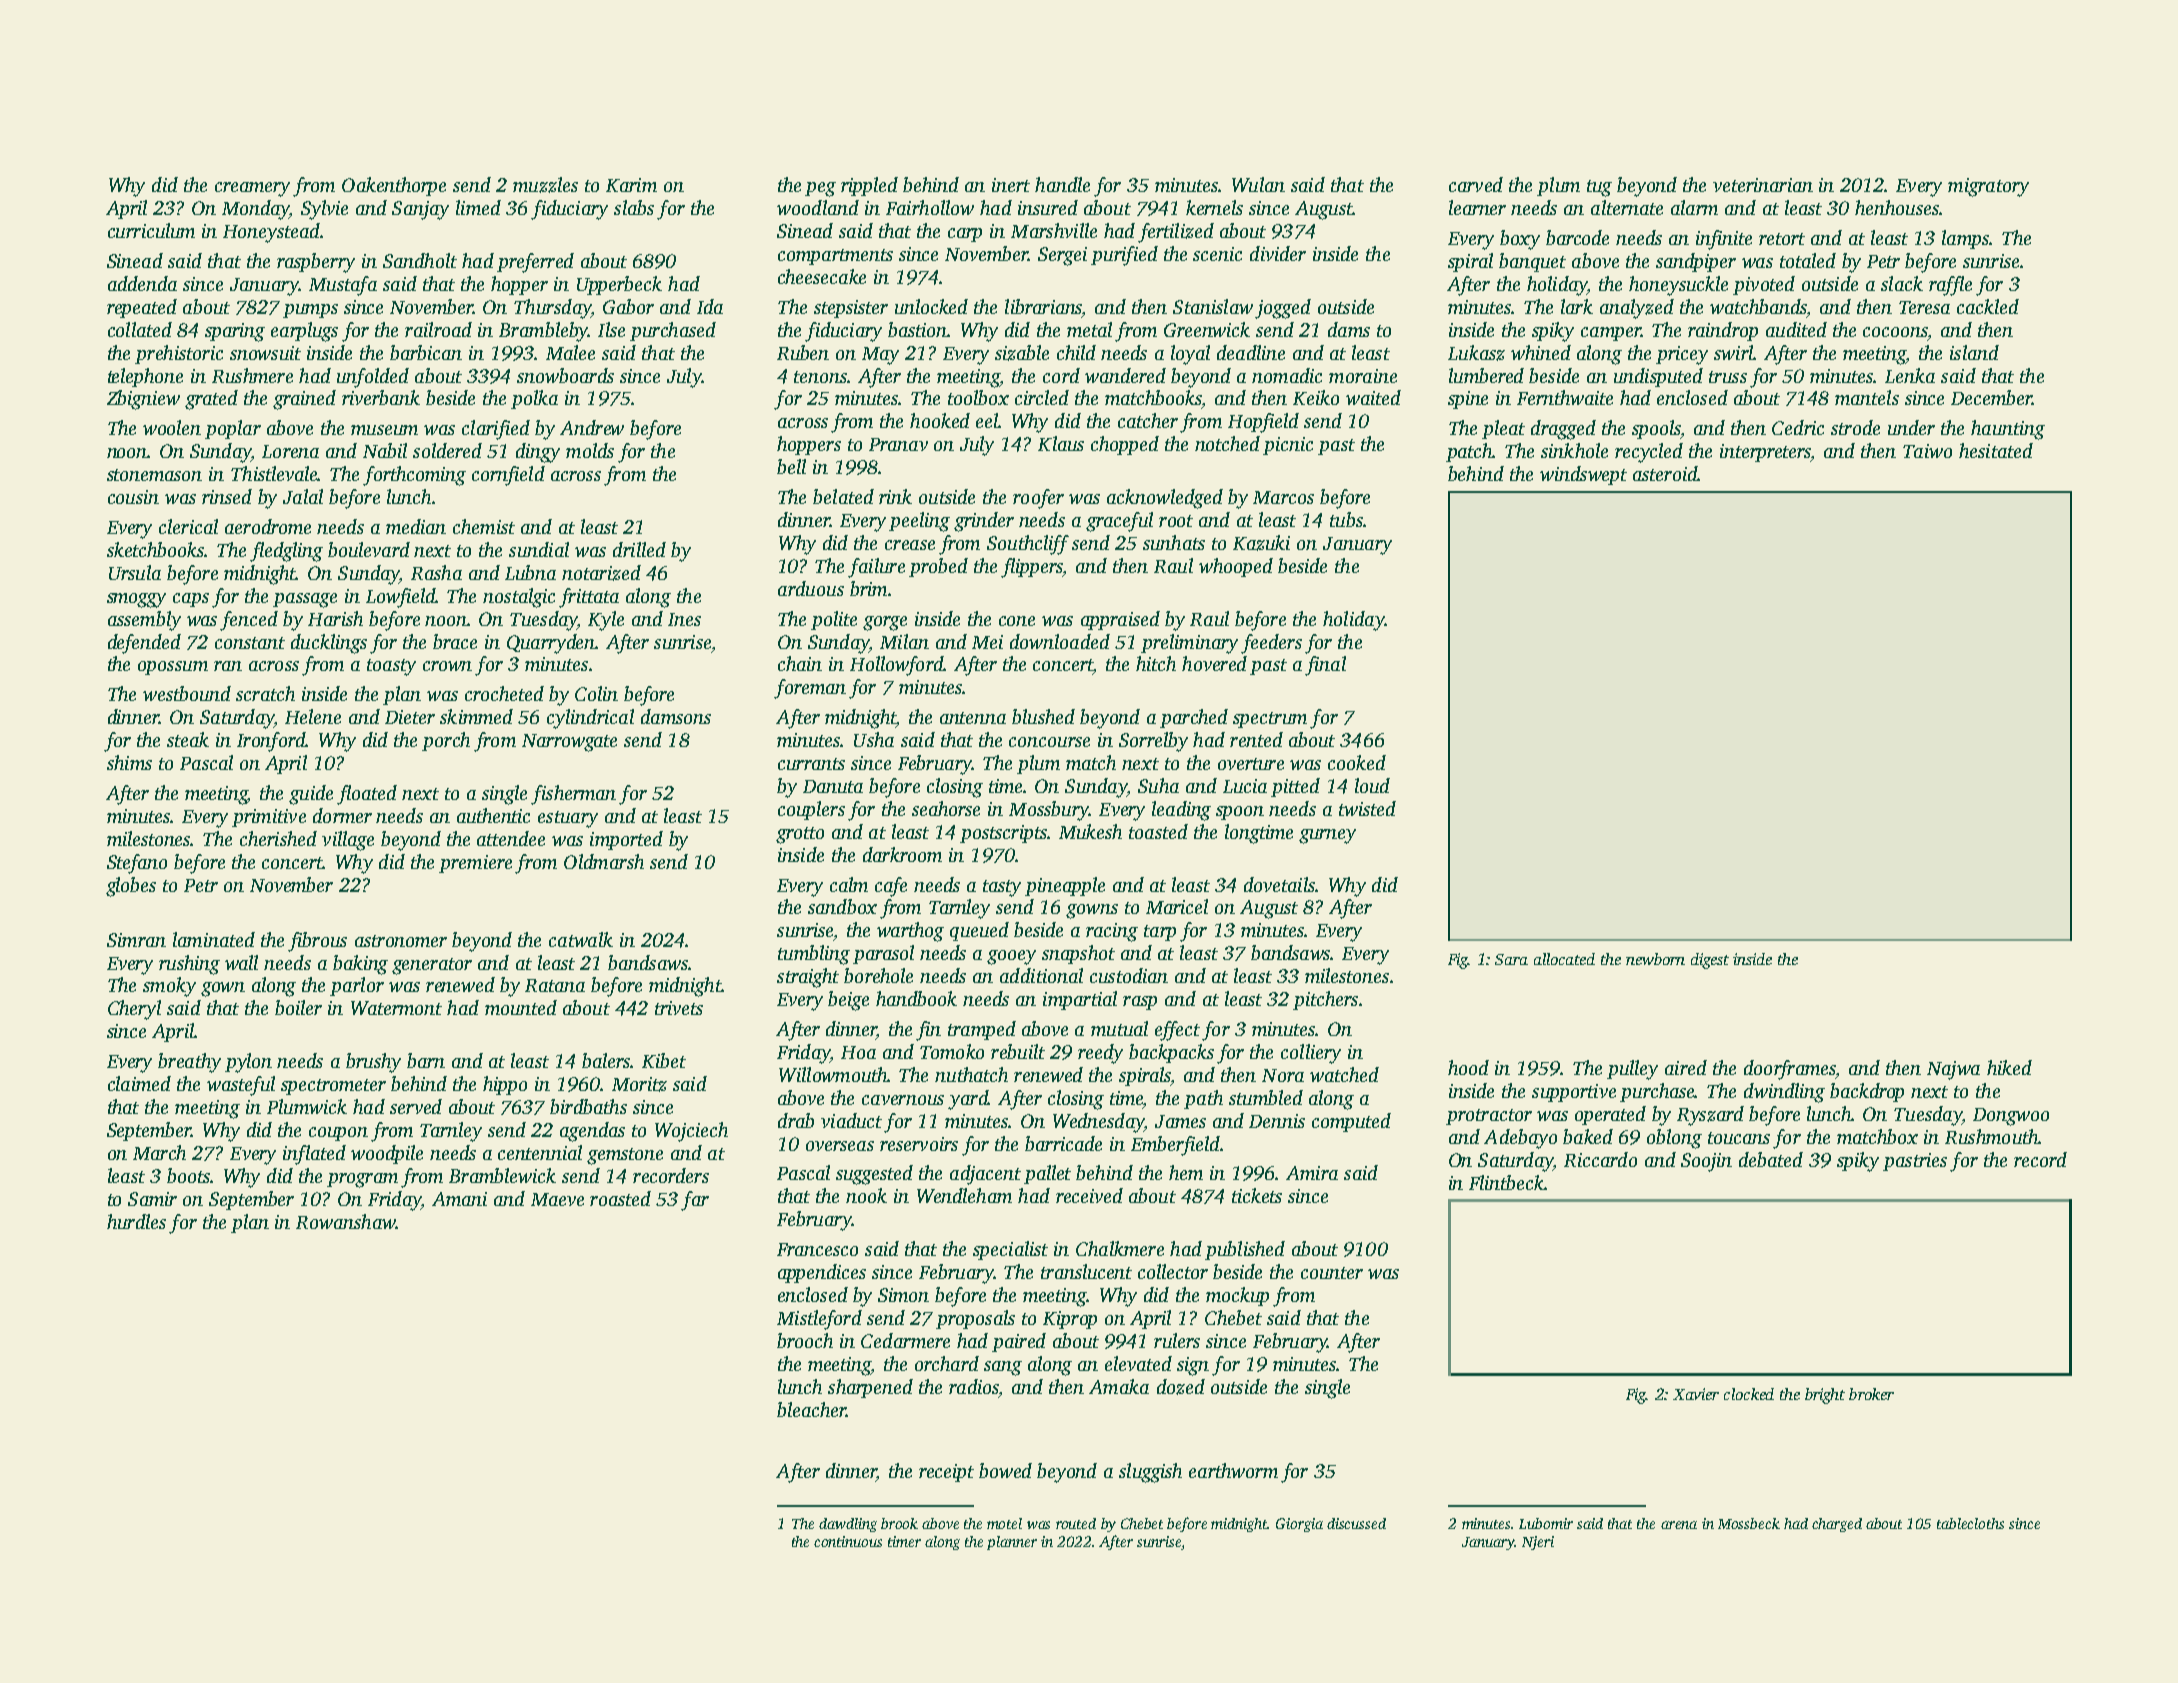  I want to click on unfolded, so click(373, 378).
